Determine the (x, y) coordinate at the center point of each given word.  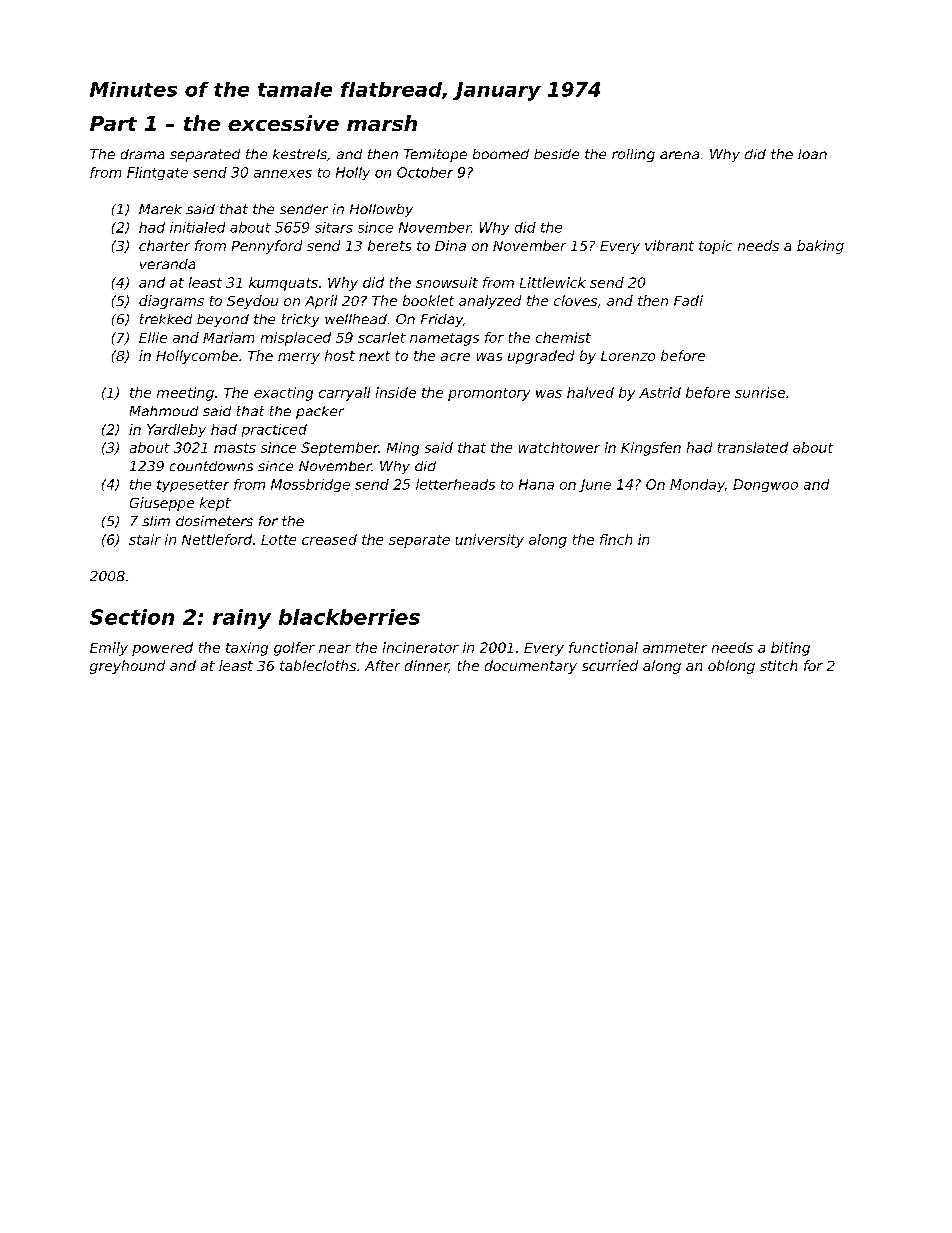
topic (715, 247)
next (374, 356)
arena (679, 155)
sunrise (760, 392)
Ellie (153, 337)
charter (164, 245)
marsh (382, 123)
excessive (283, 123)
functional (603, 647)
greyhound (127, 667)
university (490, 541)
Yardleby (176, 430)
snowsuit (447, 282)
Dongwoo (765, 485)
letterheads (455, 484)
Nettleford (217, 539)
